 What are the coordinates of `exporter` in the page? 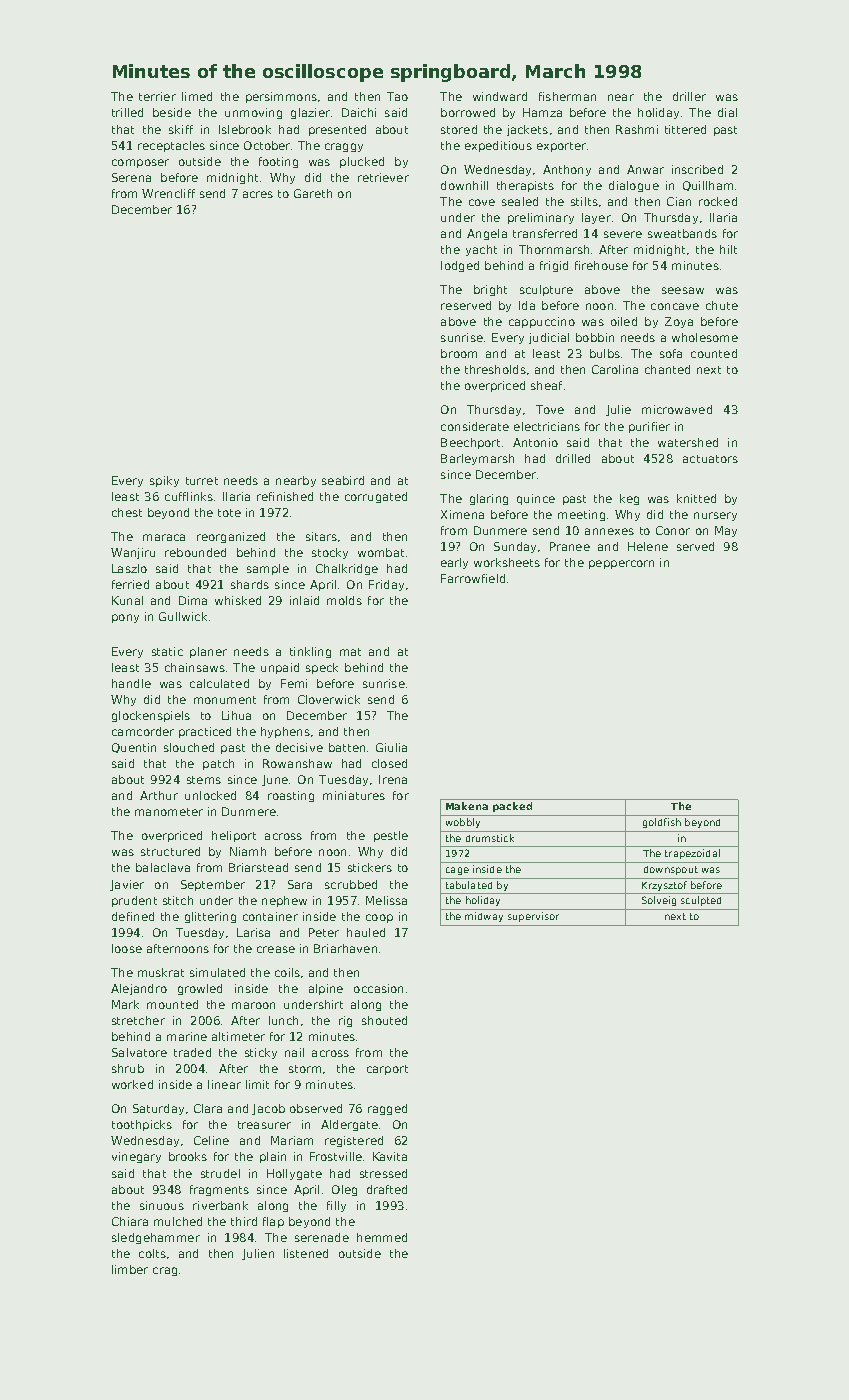 It's located at (561, 147).
